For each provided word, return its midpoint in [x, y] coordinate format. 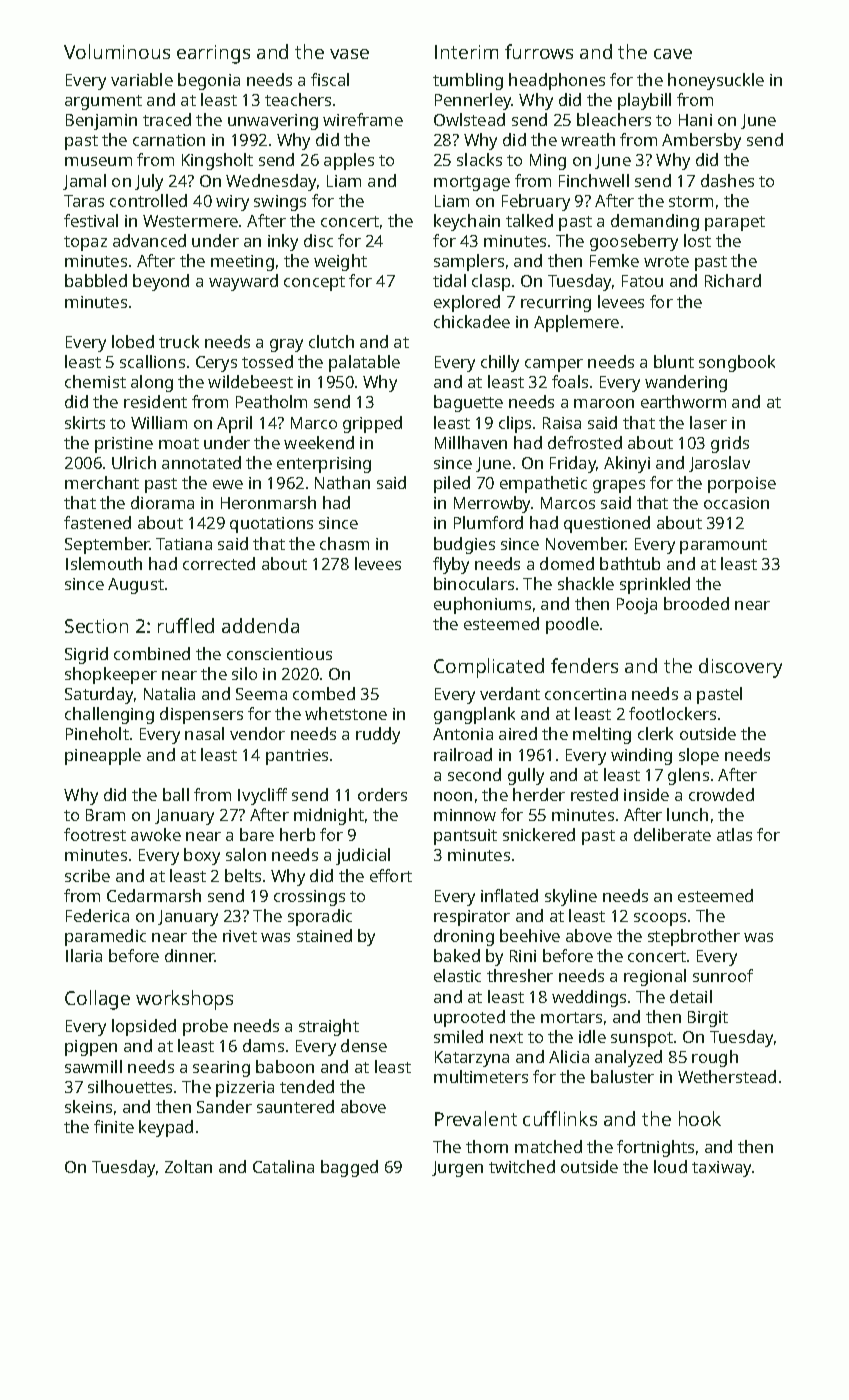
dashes [727, 180]
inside [646, 794]
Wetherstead [727, 1076]
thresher [520, 975]
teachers [298, 99]
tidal [449, 280]
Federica [97, 915]
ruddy [378, 735]
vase [349, 54]
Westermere [190, 221]
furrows [539, 51]
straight [329, 1027]
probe [205, 1027]
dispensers [201, 715]
